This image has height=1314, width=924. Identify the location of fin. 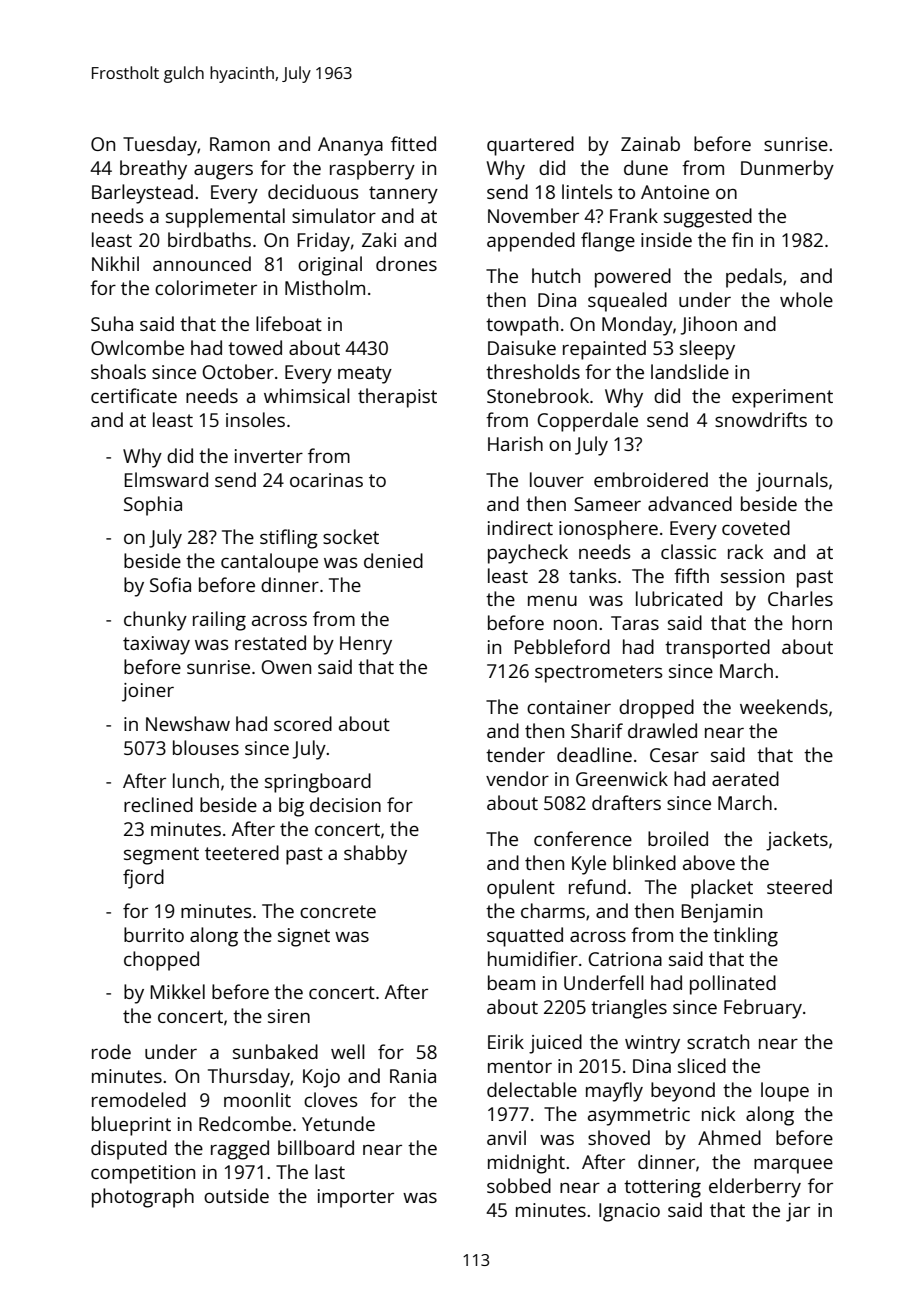
(742, 239).
